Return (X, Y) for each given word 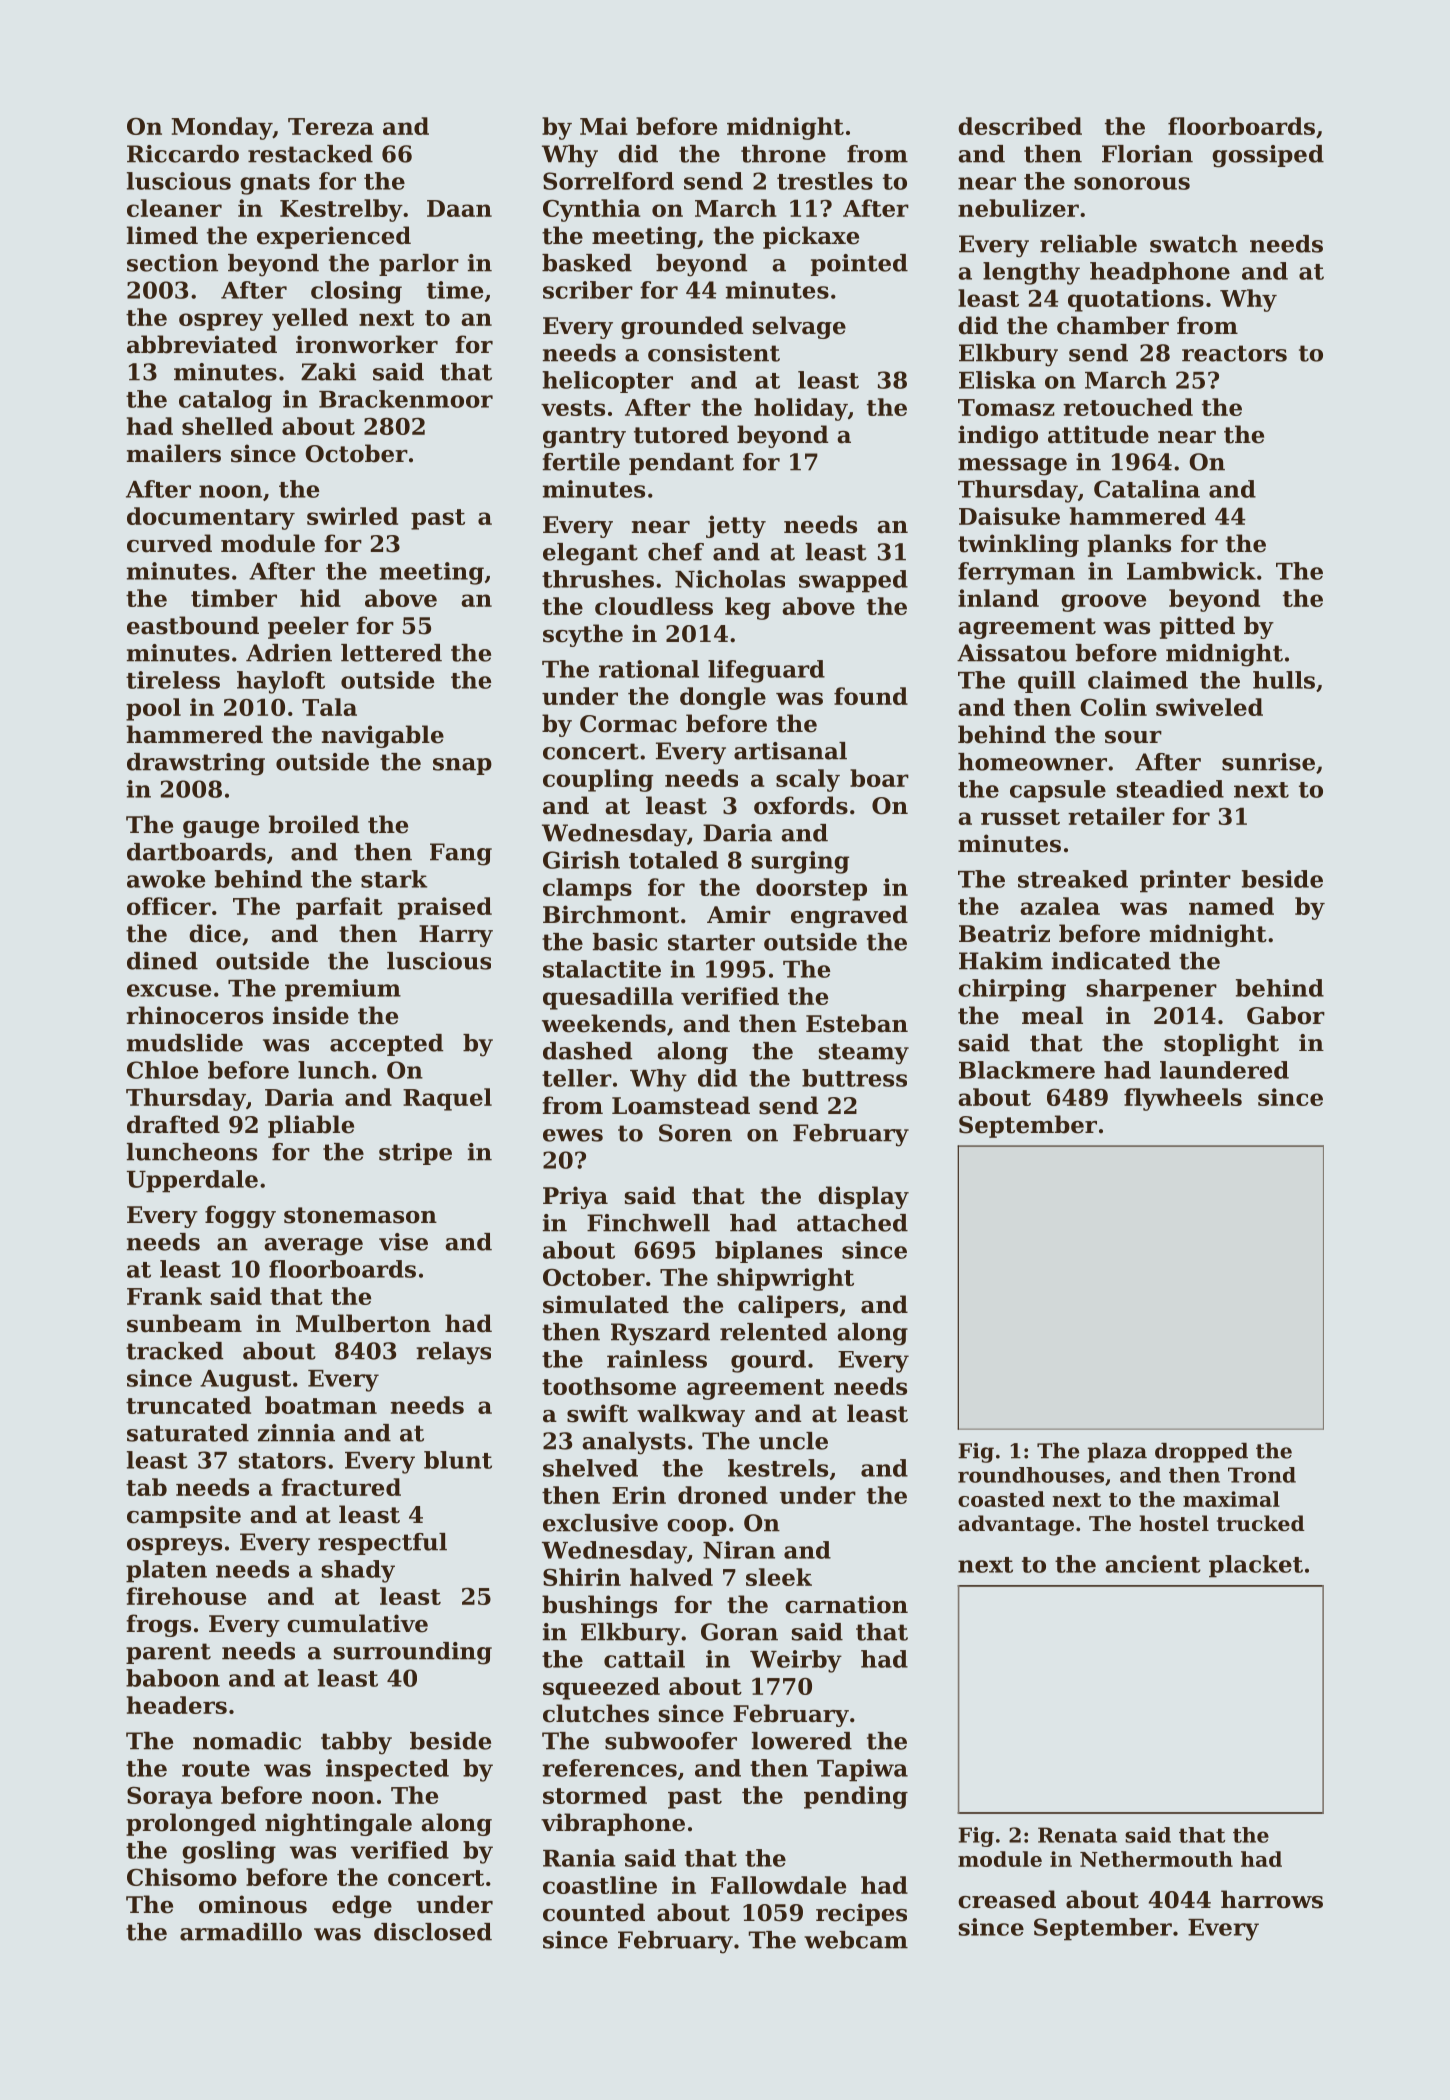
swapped (853, 581)
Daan (459, 208)
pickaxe (811, 237)
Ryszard (660, 1334)
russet (1020, 817)
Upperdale (192, 1181)
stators (282, 1461)
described (1020, 126)
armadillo (241, 1932)
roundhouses (1031, 1475)
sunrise (1268, 762)
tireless (173, 680)
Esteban (857, 1023)
